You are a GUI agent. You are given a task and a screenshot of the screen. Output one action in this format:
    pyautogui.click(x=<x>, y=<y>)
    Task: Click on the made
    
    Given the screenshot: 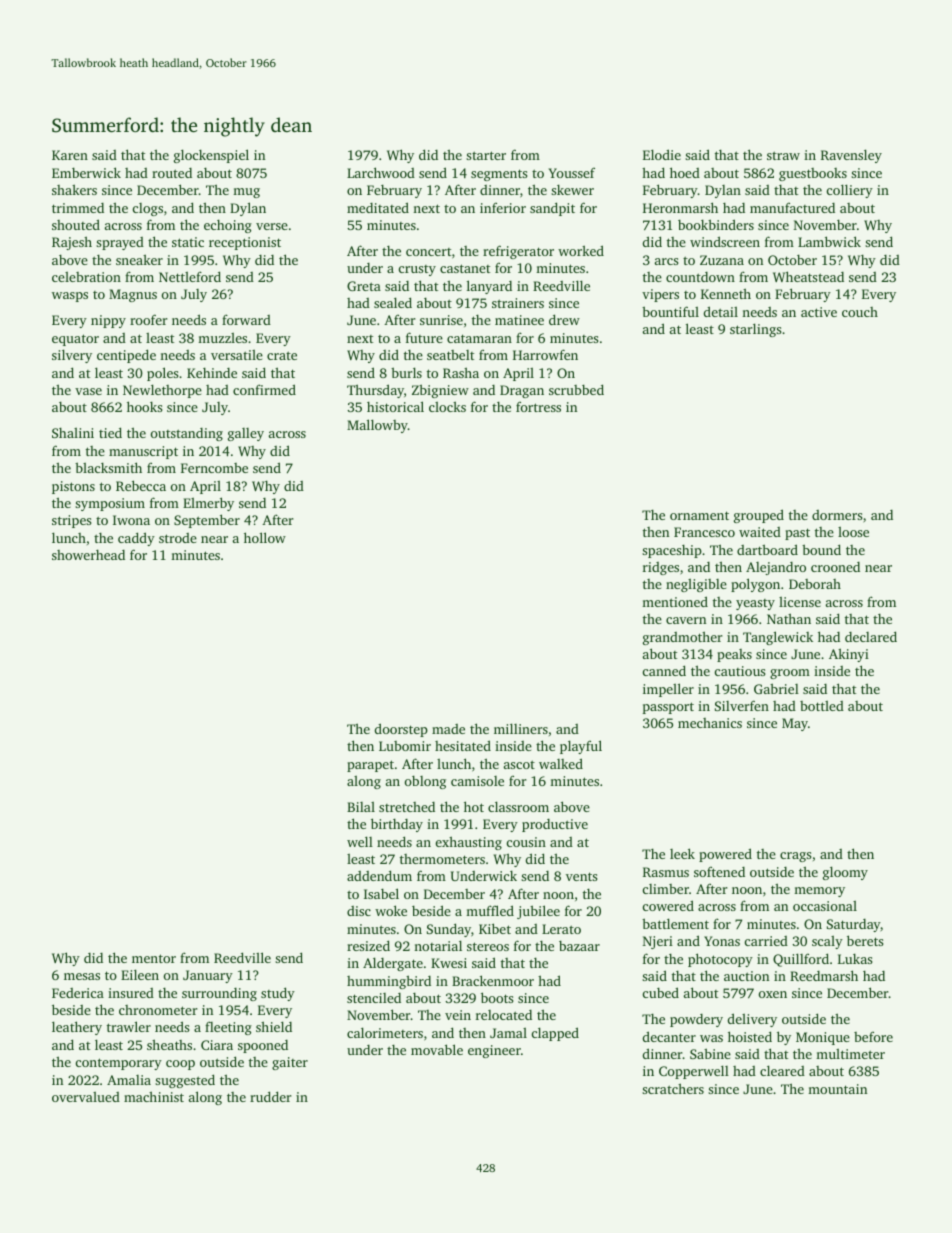 What is the action you would take?
    pyautogui.click(x=448, y=729)
